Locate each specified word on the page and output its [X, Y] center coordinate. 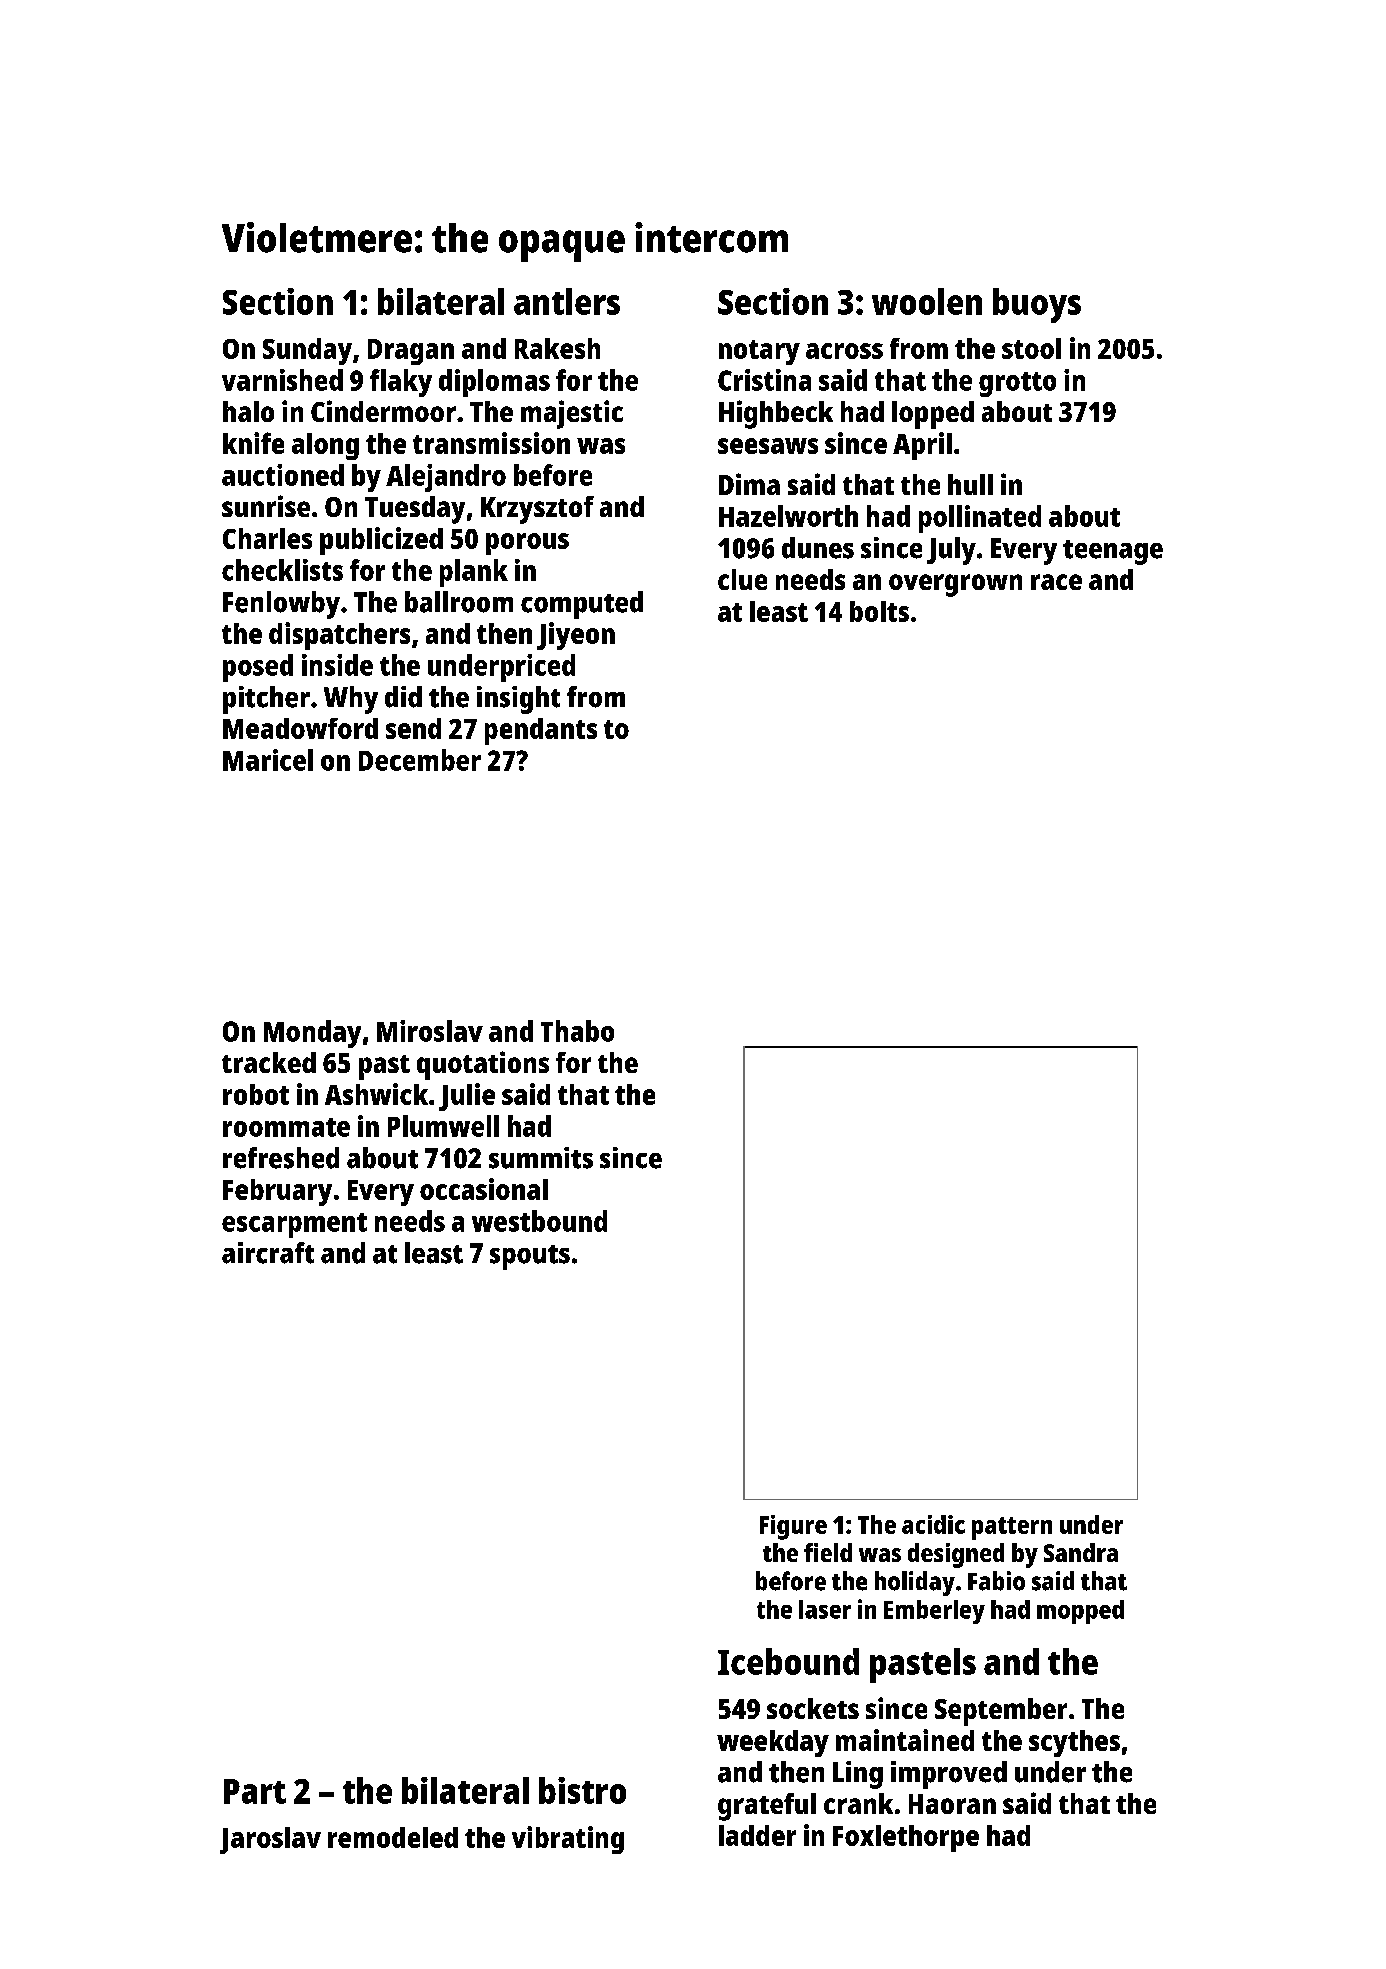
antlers [567, 301]
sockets [813, 1708]
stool [1031, 348]
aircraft [268, 1253]
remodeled [393, 1837]
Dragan [411, 352]
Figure [793, 1527]
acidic [933, 1524]
